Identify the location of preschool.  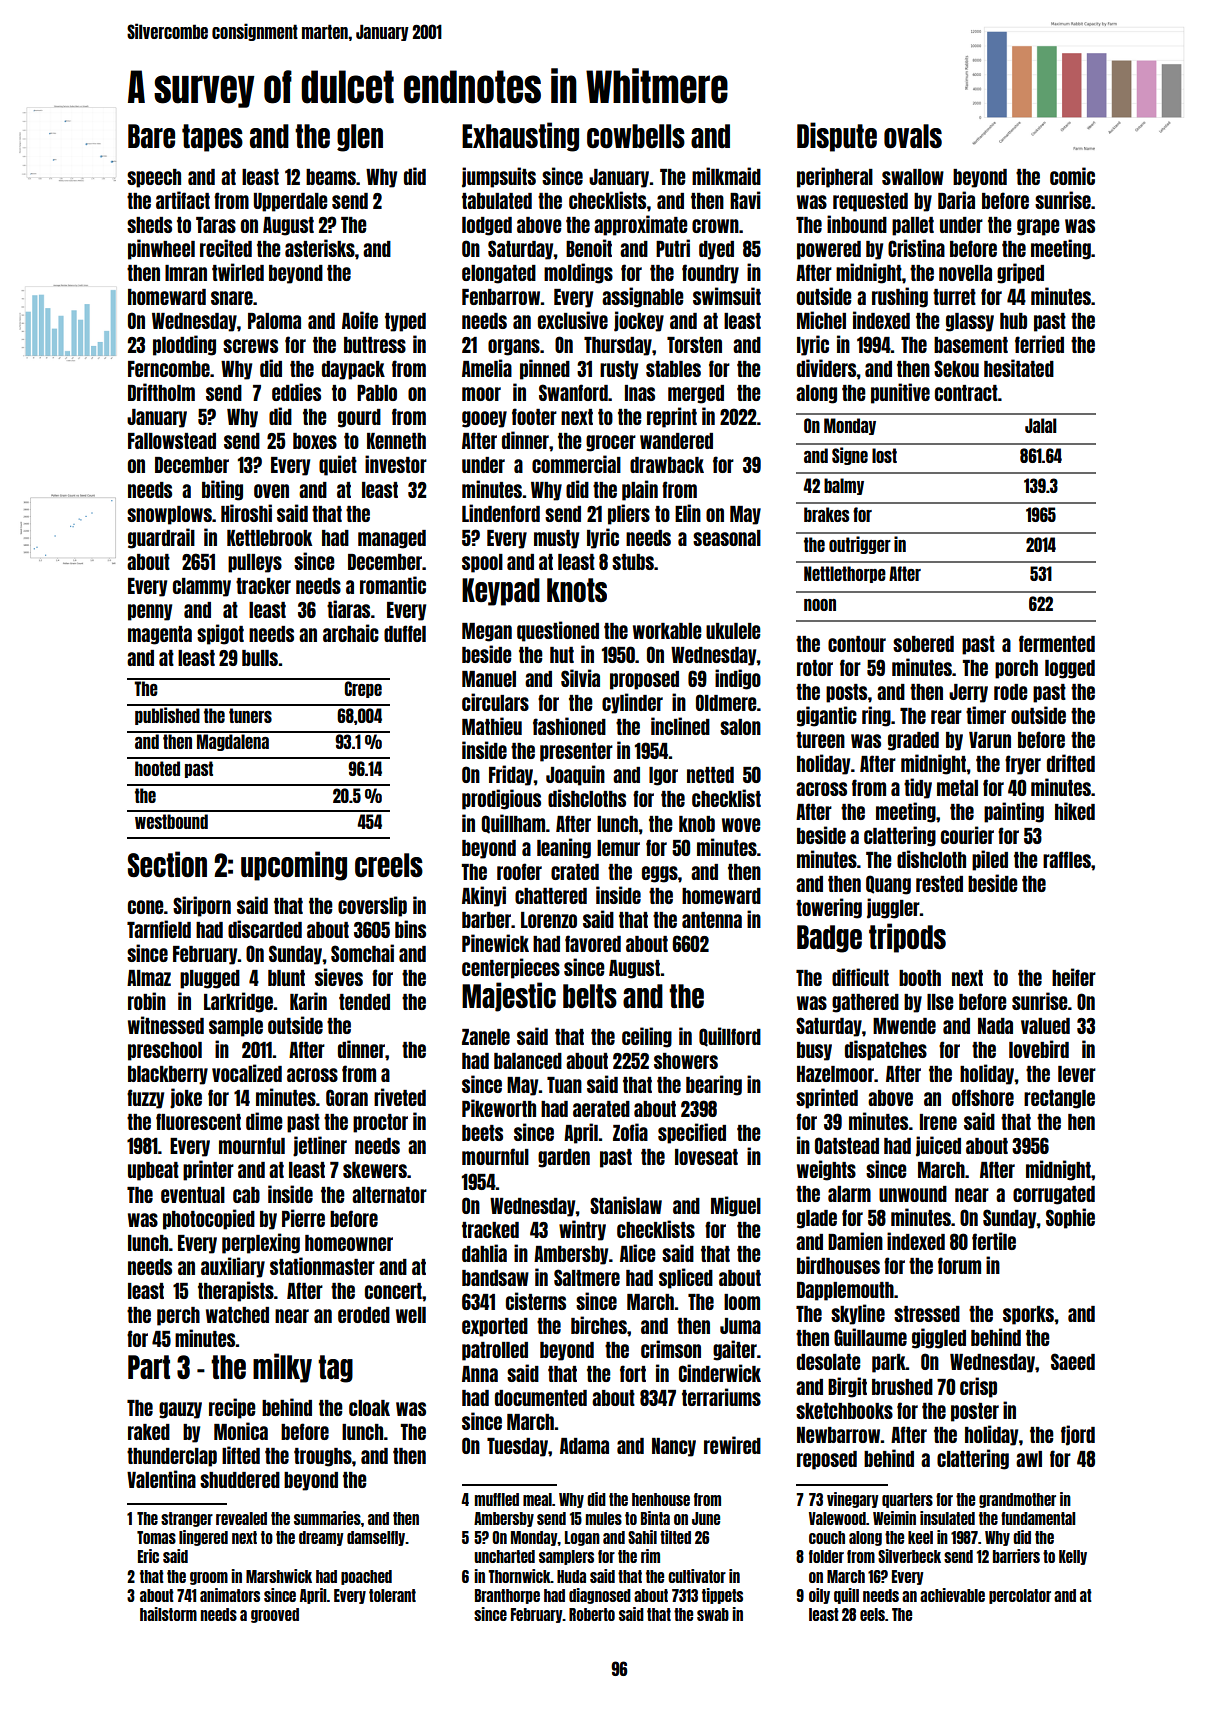
(165, 1051).
